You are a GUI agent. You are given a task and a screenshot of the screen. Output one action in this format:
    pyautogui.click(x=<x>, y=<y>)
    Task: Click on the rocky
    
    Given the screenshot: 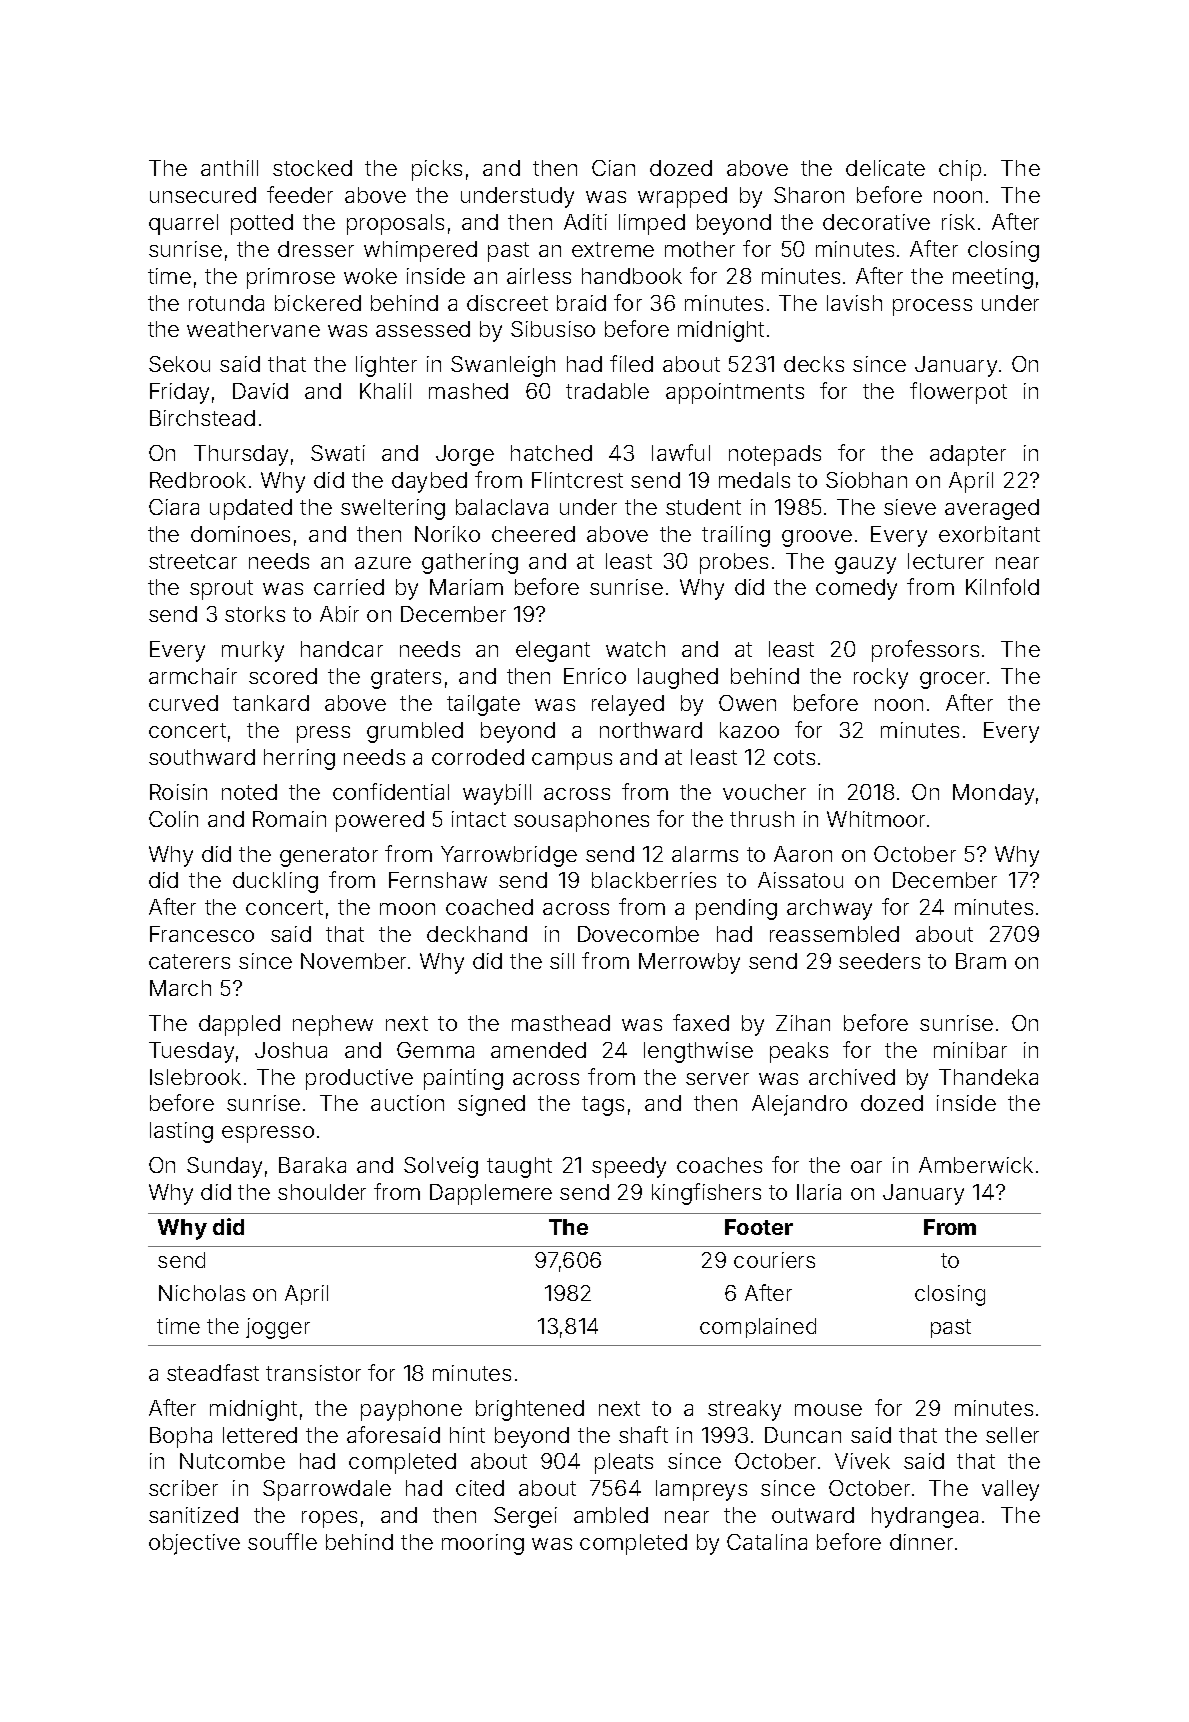 What is the action you would take?
    pyautogui.click(x=881, y=678)
